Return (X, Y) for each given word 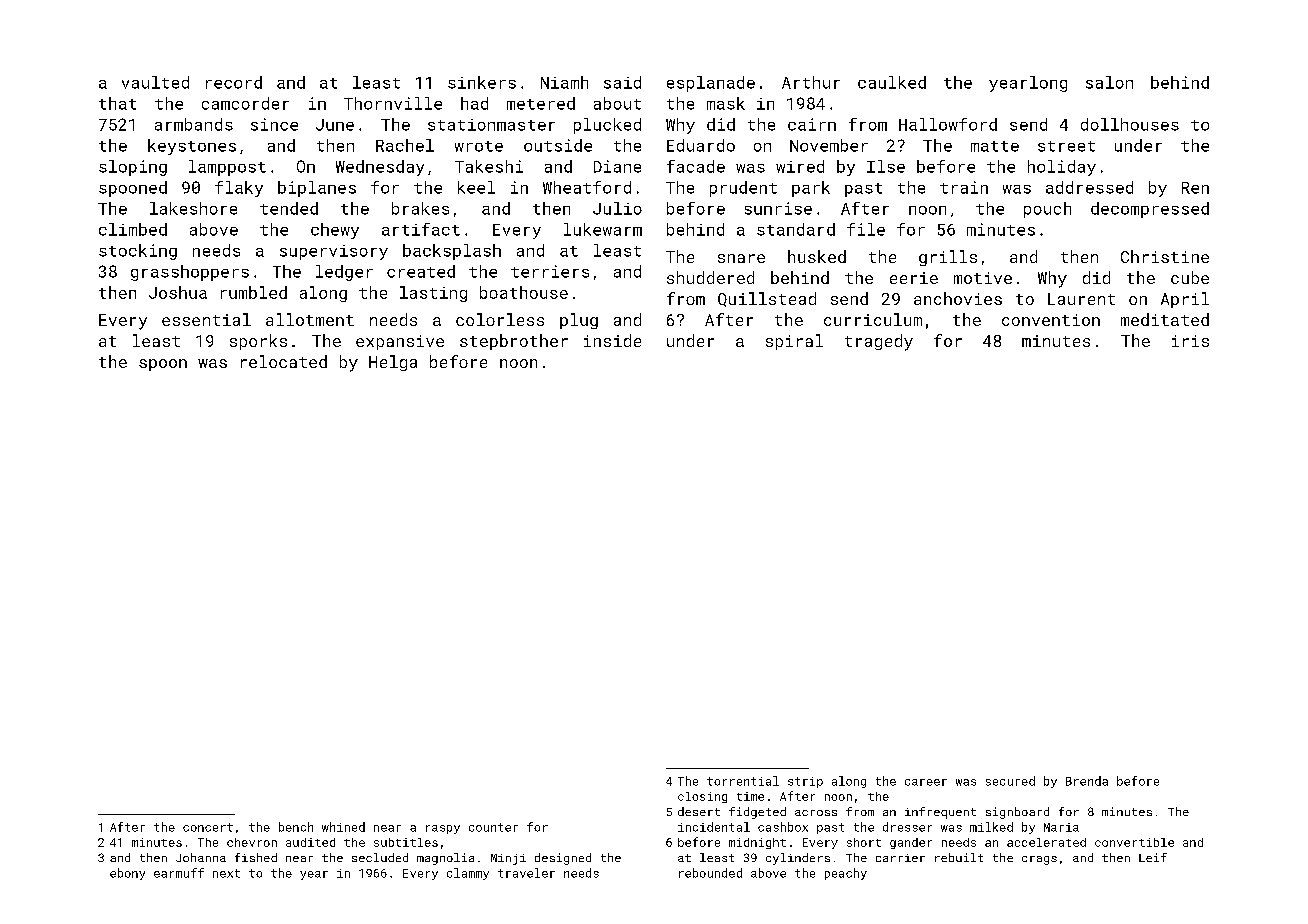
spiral (794, 342)
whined (343, 827)
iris (1190, 341)
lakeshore (193, 208)
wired (800, 166)
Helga (393, 363)
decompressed (1150, 210)
